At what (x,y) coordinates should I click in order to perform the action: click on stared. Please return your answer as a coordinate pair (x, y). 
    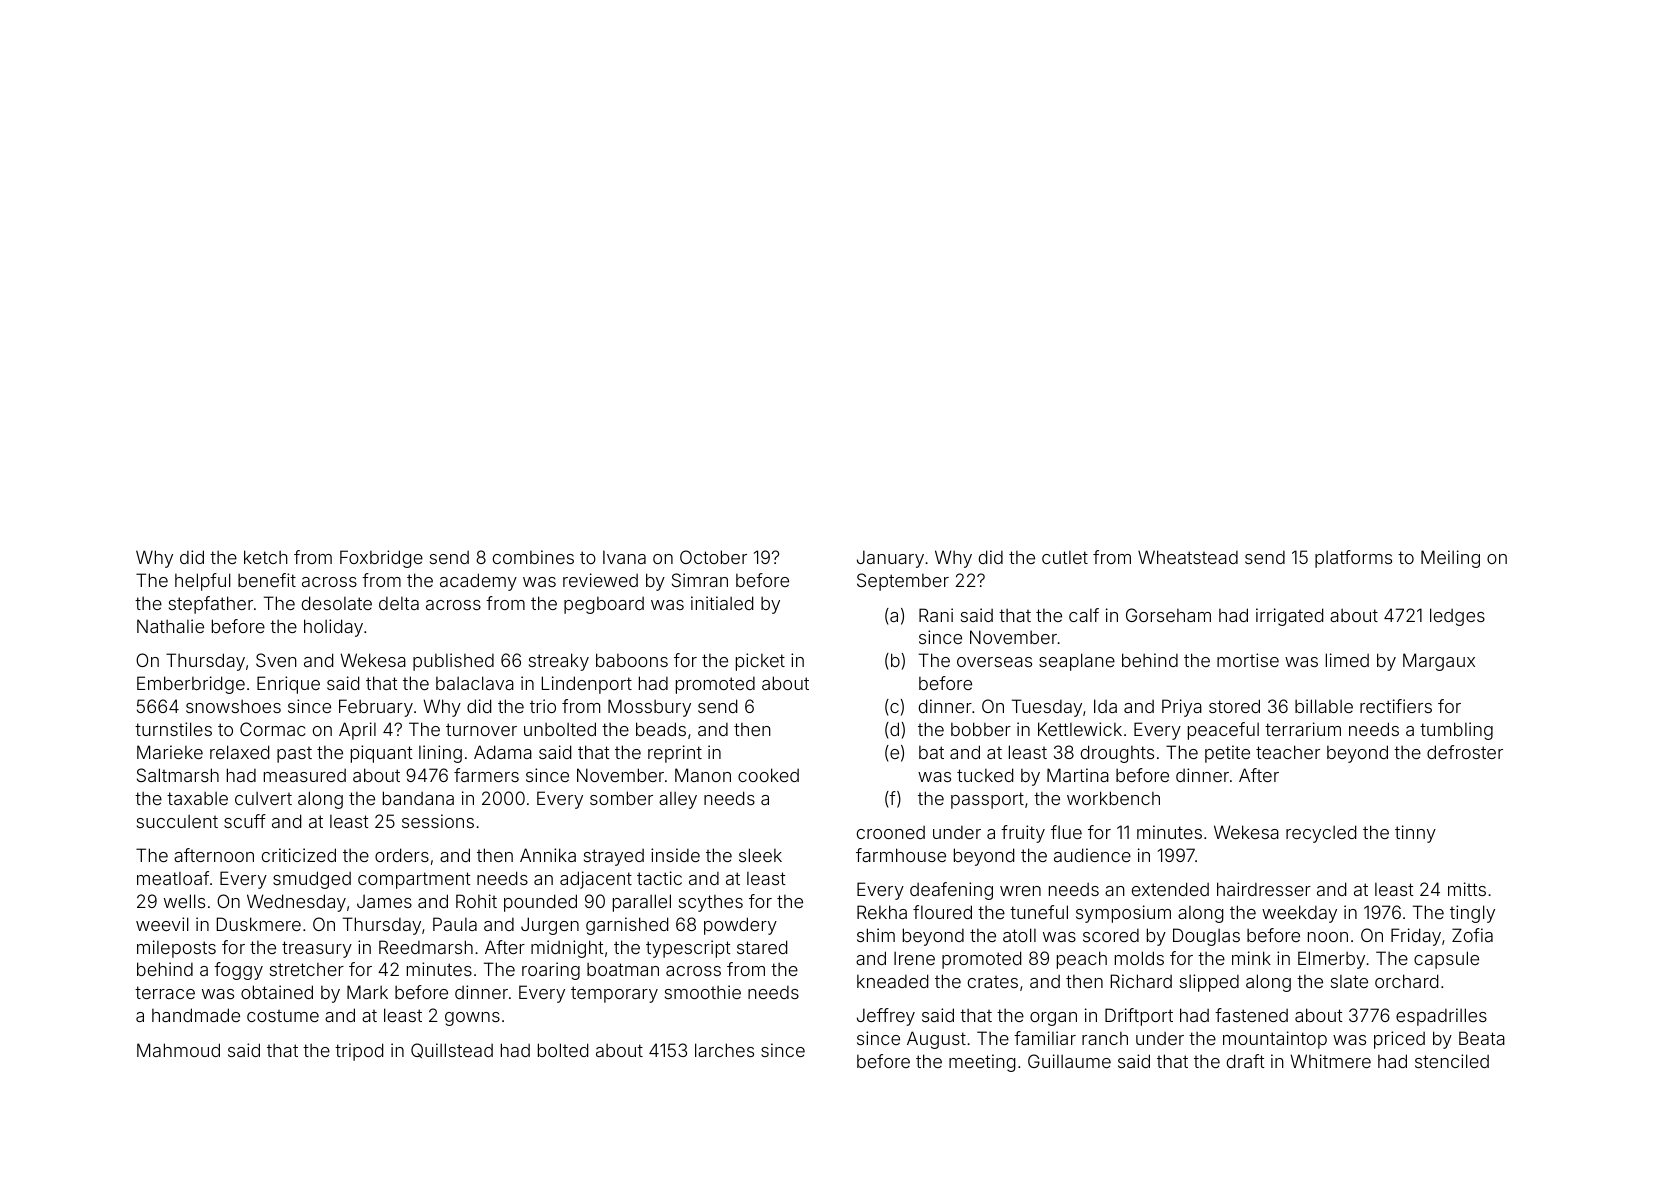
    Looking at the image, I should click on (762, 947).
